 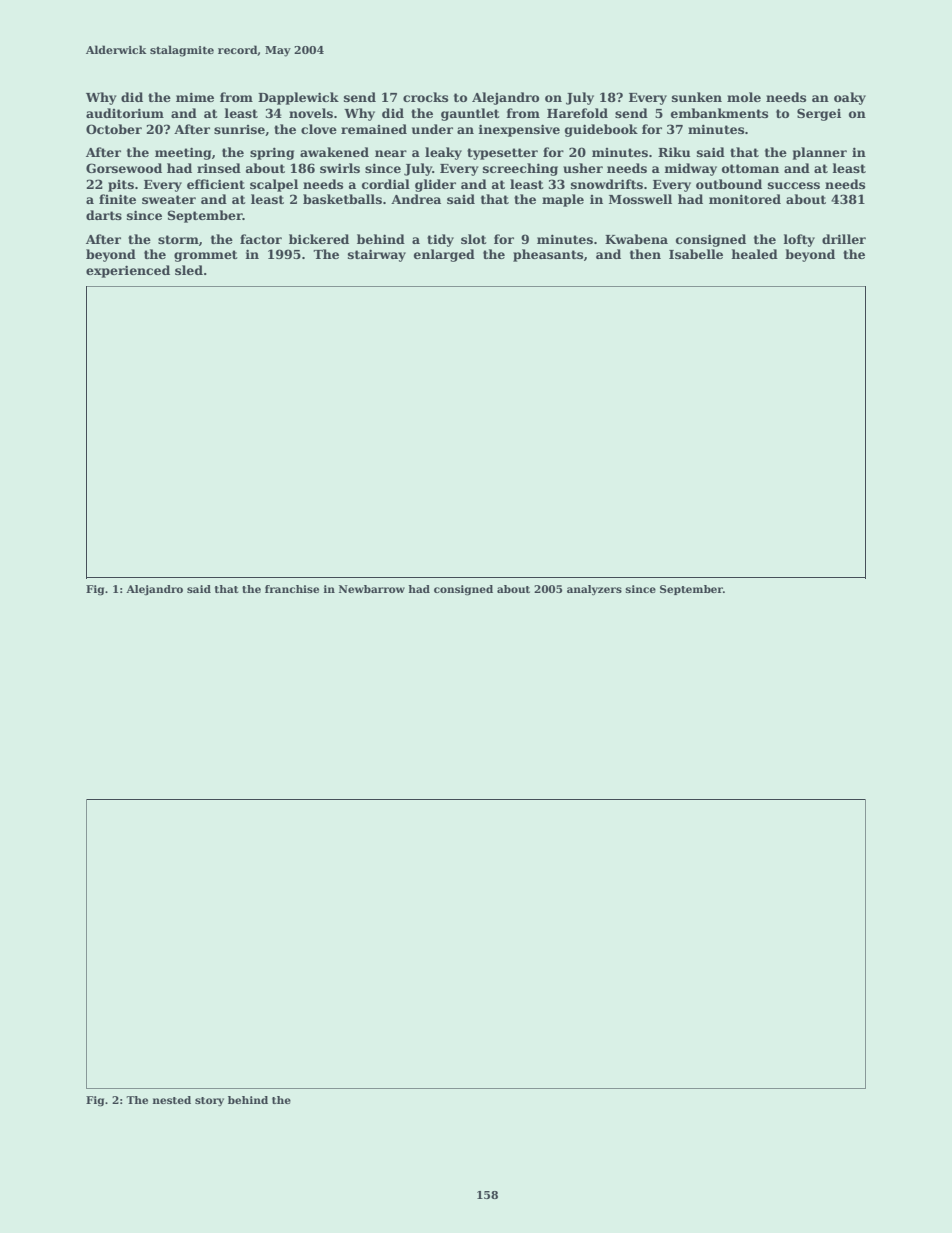 I want to click on franchise, so click(x=292, y=589).
